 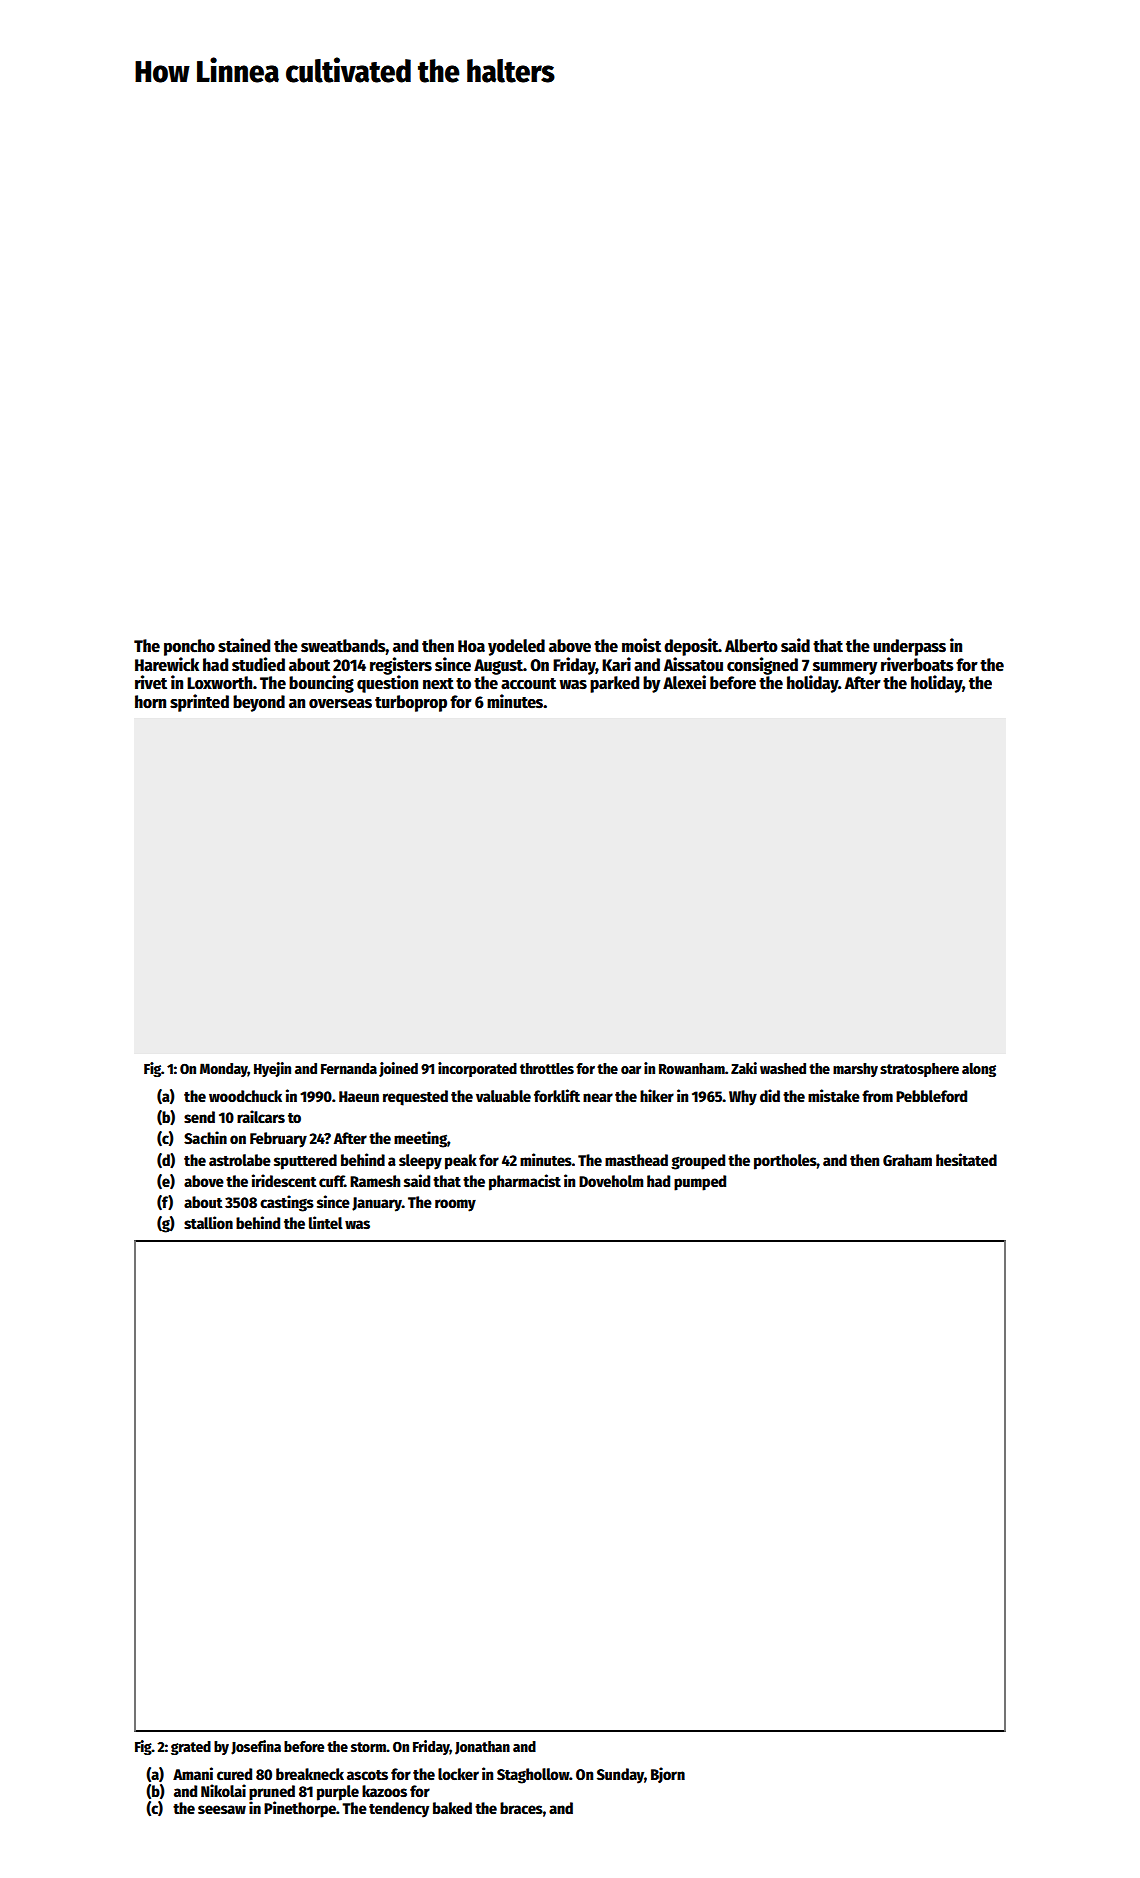 I want to click on locker, so click(x=458, y=1774).
